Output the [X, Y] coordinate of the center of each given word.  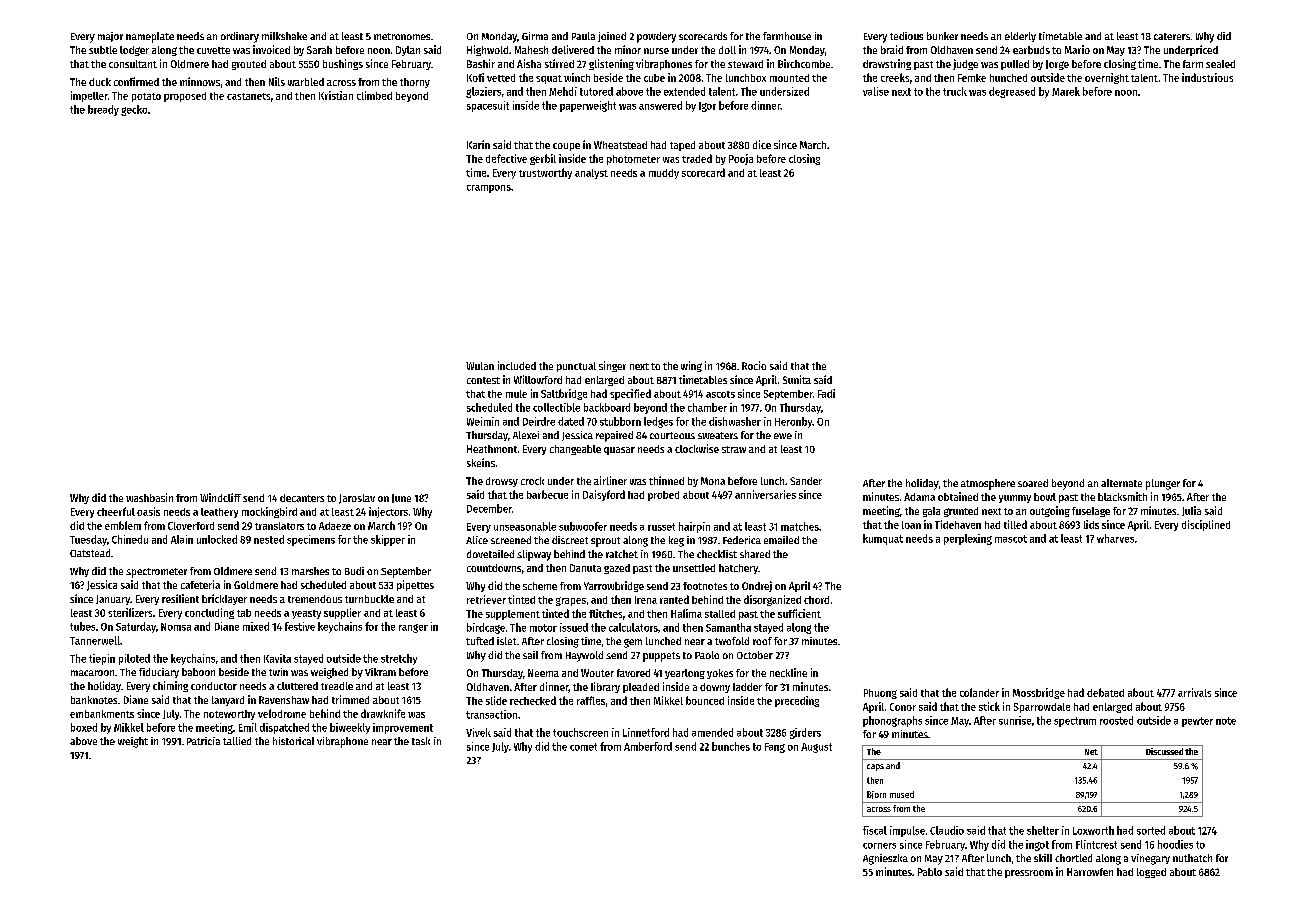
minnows [200, 81]
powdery [656, 37]
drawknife [383, 713]
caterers [1172, 36]
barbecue [547, 494]
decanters [302, 498]
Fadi [826, 393]
